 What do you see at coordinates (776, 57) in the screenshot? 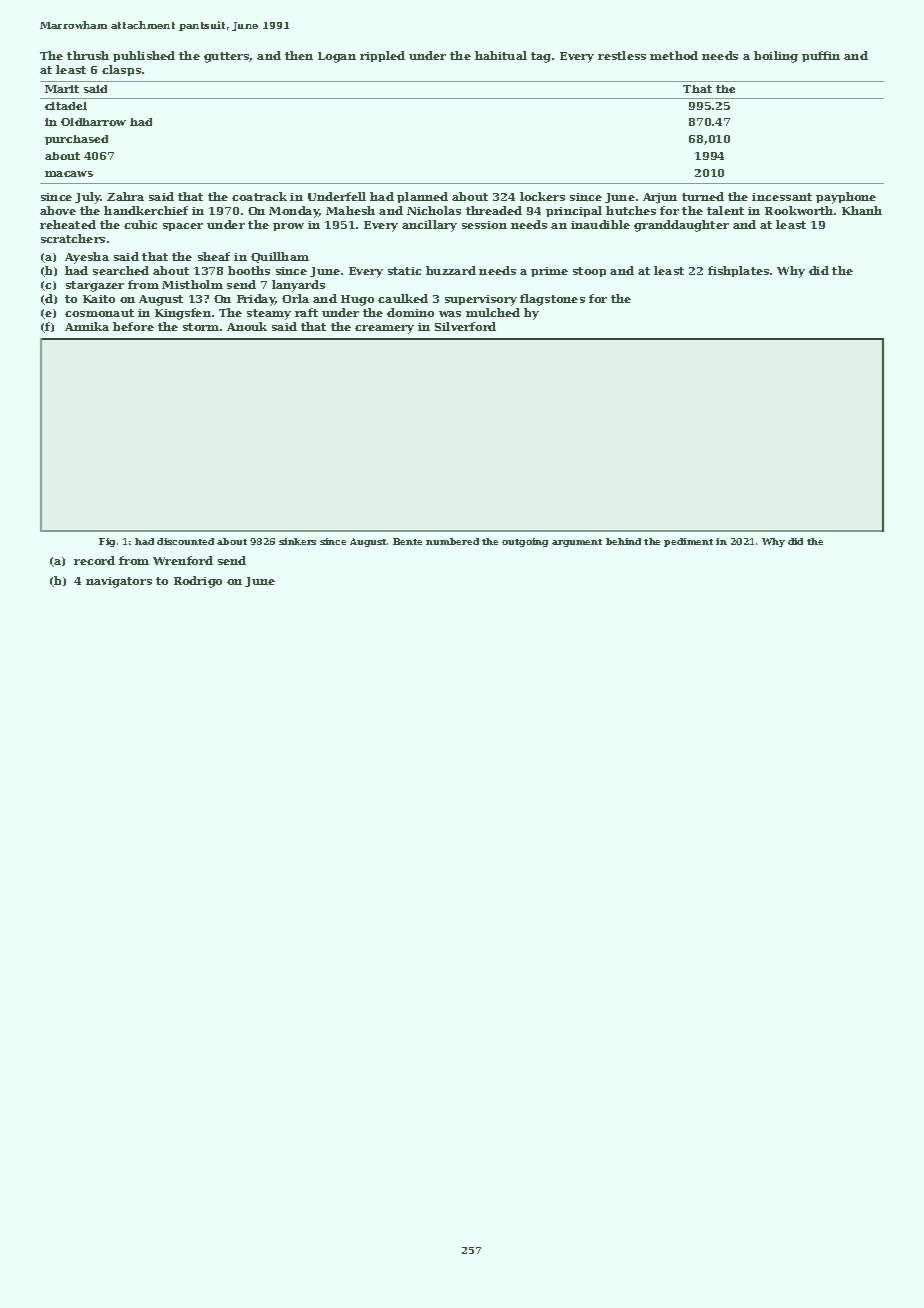
I see `boiling` at bounding box center [776, 57].
